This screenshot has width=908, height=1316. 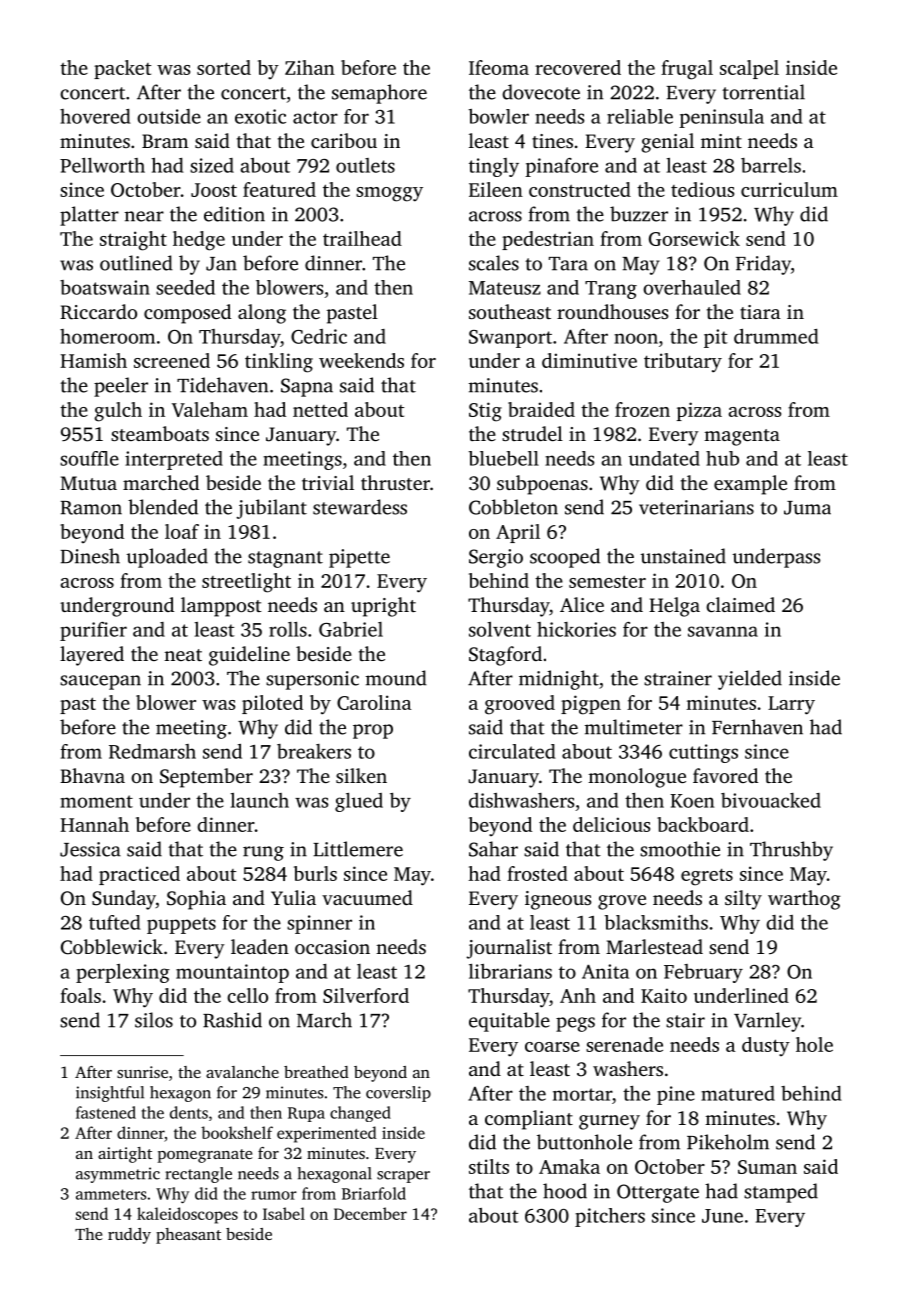 What do you see at coordinates (749, 69) in the screenshot?
I see `scalpel` at bounding box center [749, 69].
